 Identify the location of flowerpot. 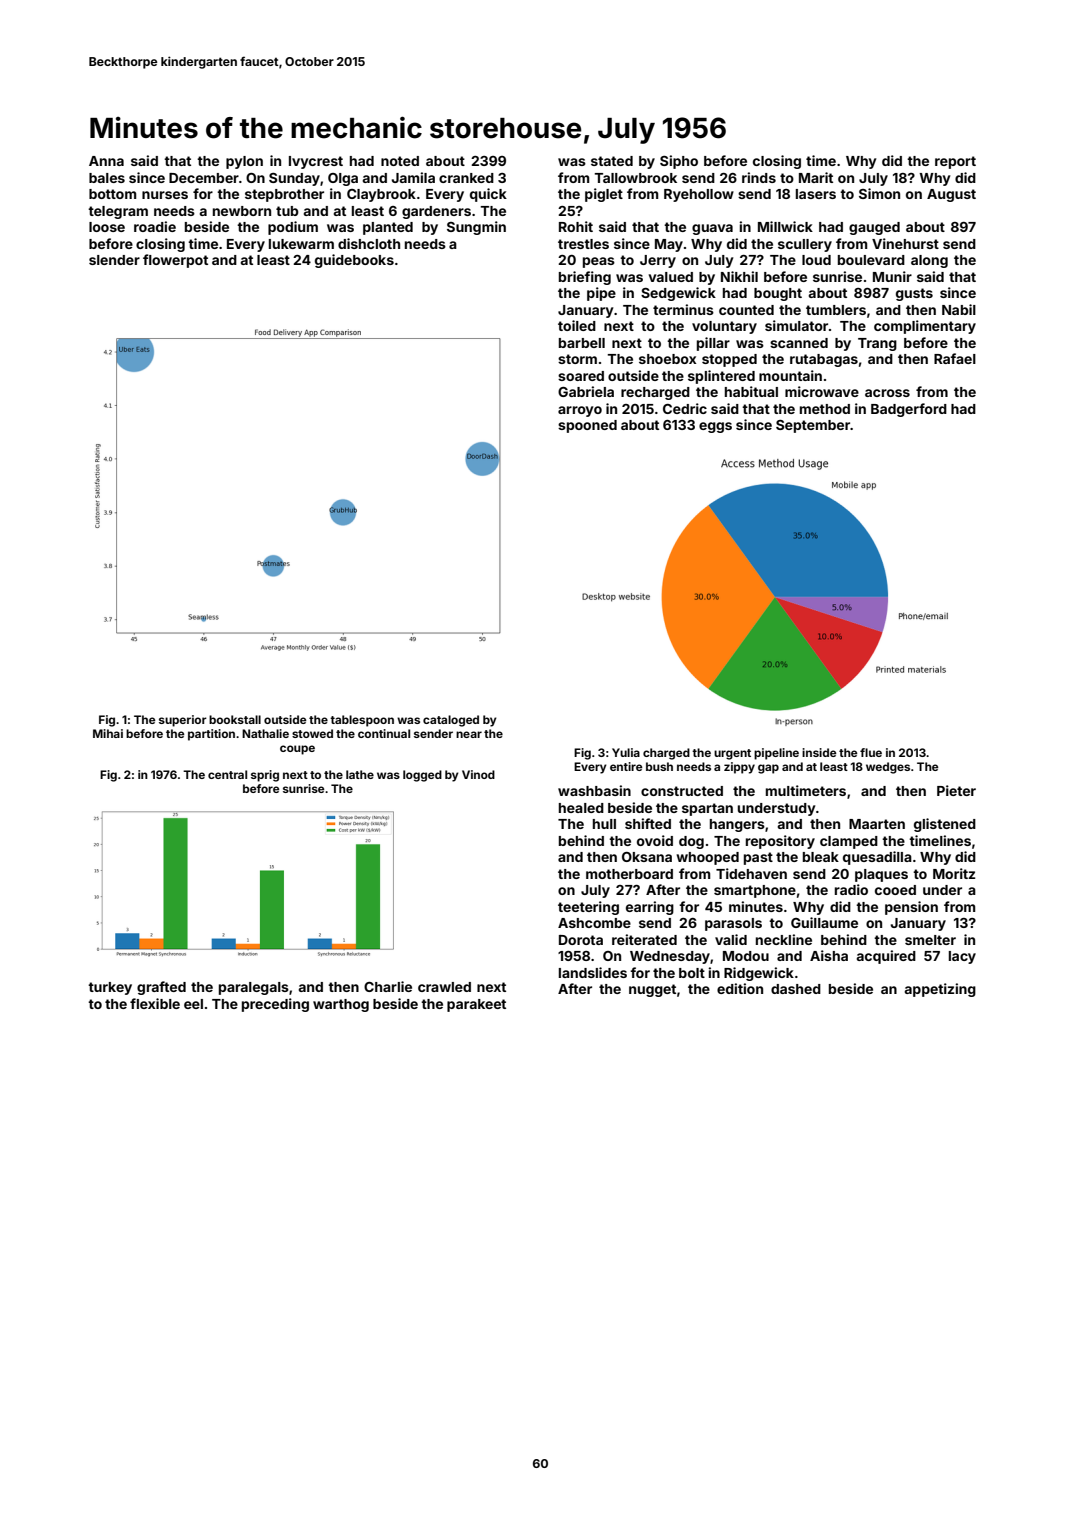
(175, 261).
